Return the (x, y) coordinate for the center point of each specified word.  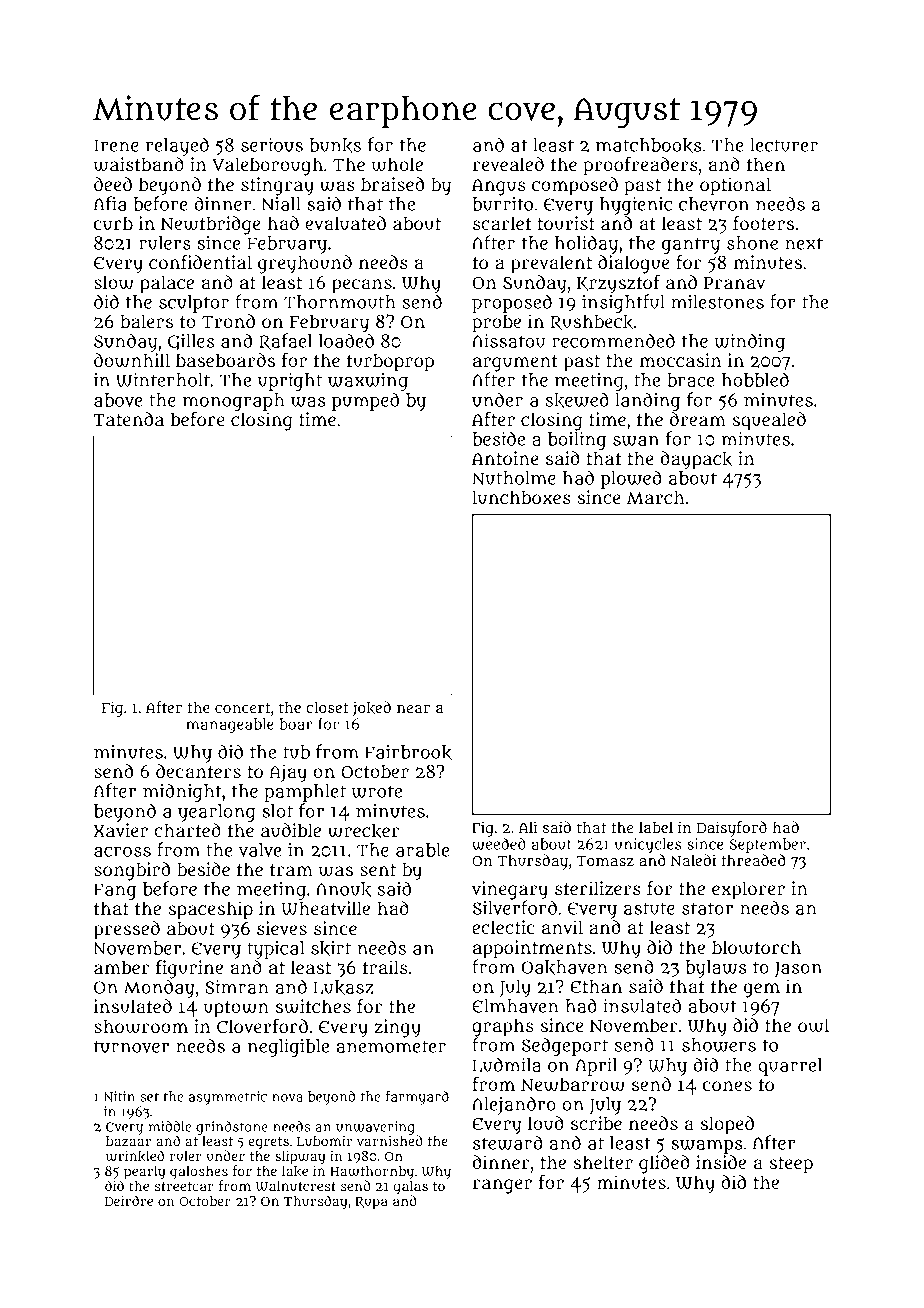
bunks (335, 145)
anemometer (391, 1046)
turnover (131, 1046)
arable (423, 850)
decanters (198, 771)
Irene (116, 145)
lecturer (784, 145)
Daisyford (732, 829)
